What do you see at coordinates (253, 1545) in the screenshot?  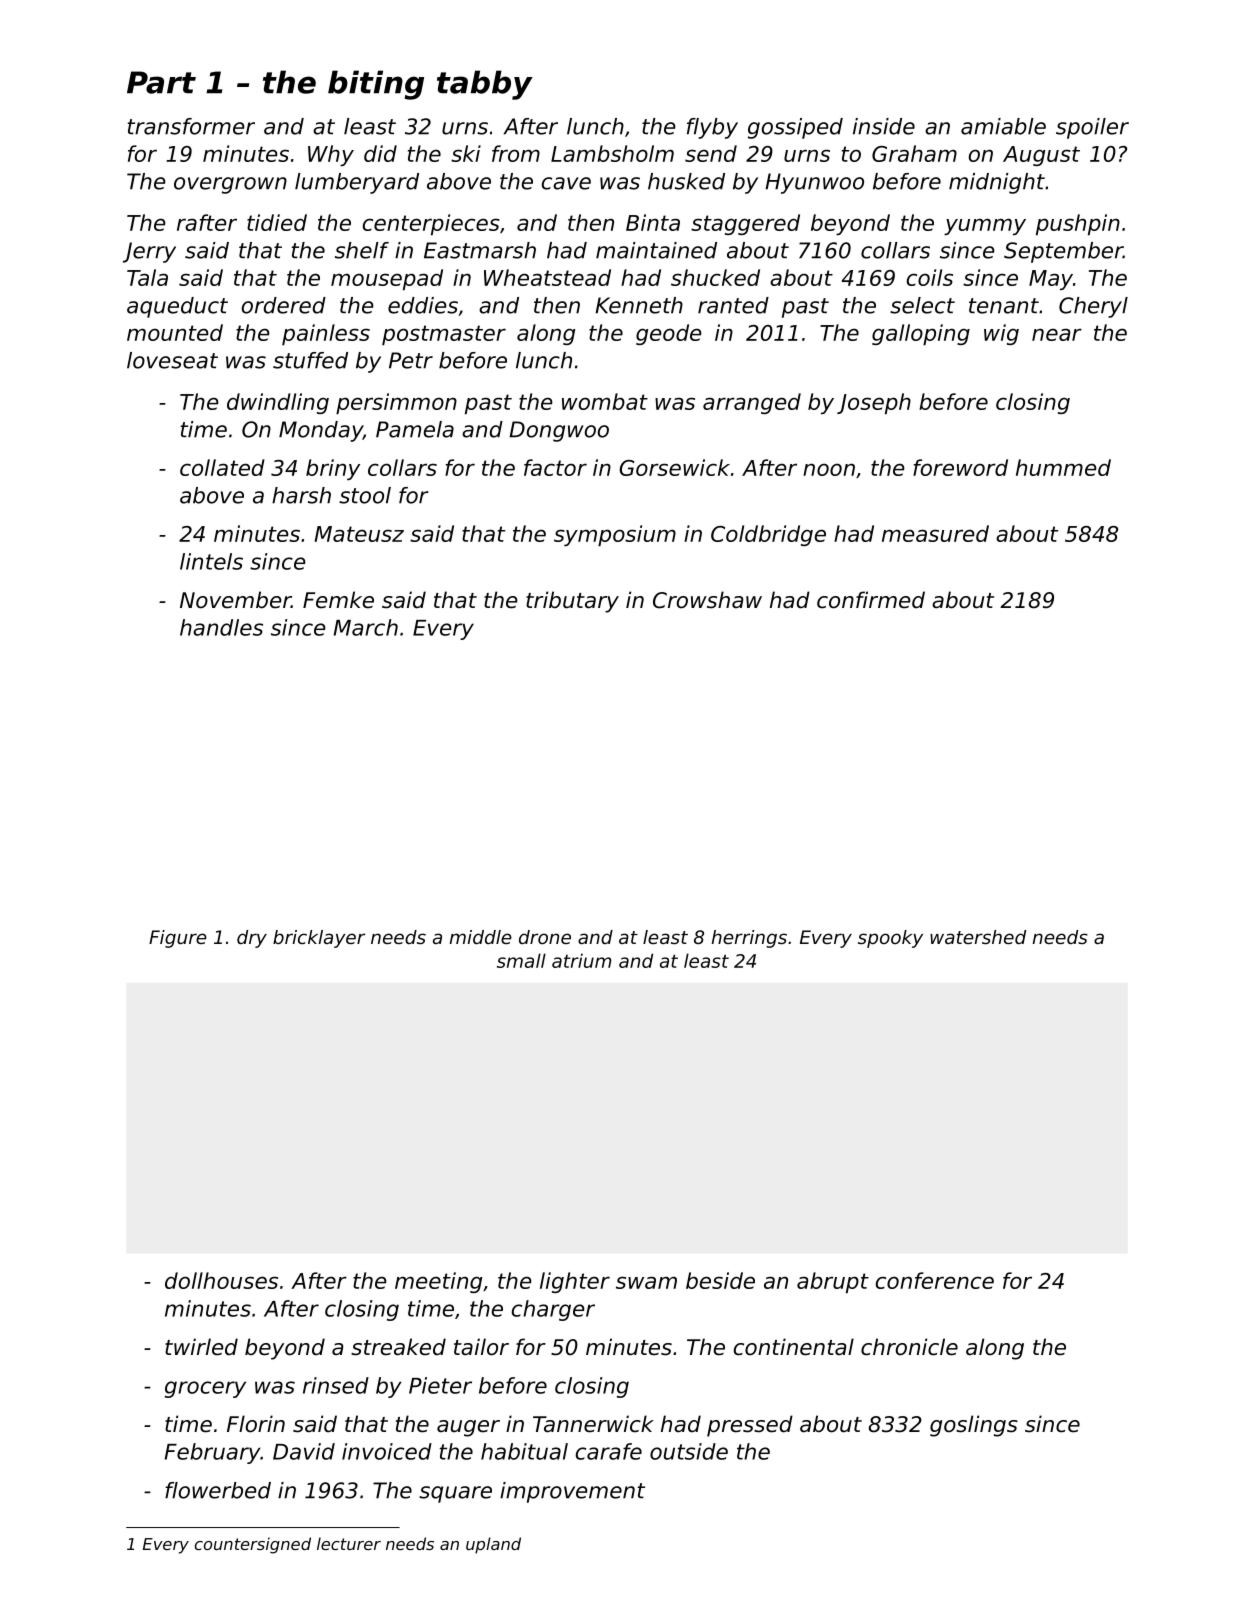 I see `countersigned` at bounding box center [253, 1545].
